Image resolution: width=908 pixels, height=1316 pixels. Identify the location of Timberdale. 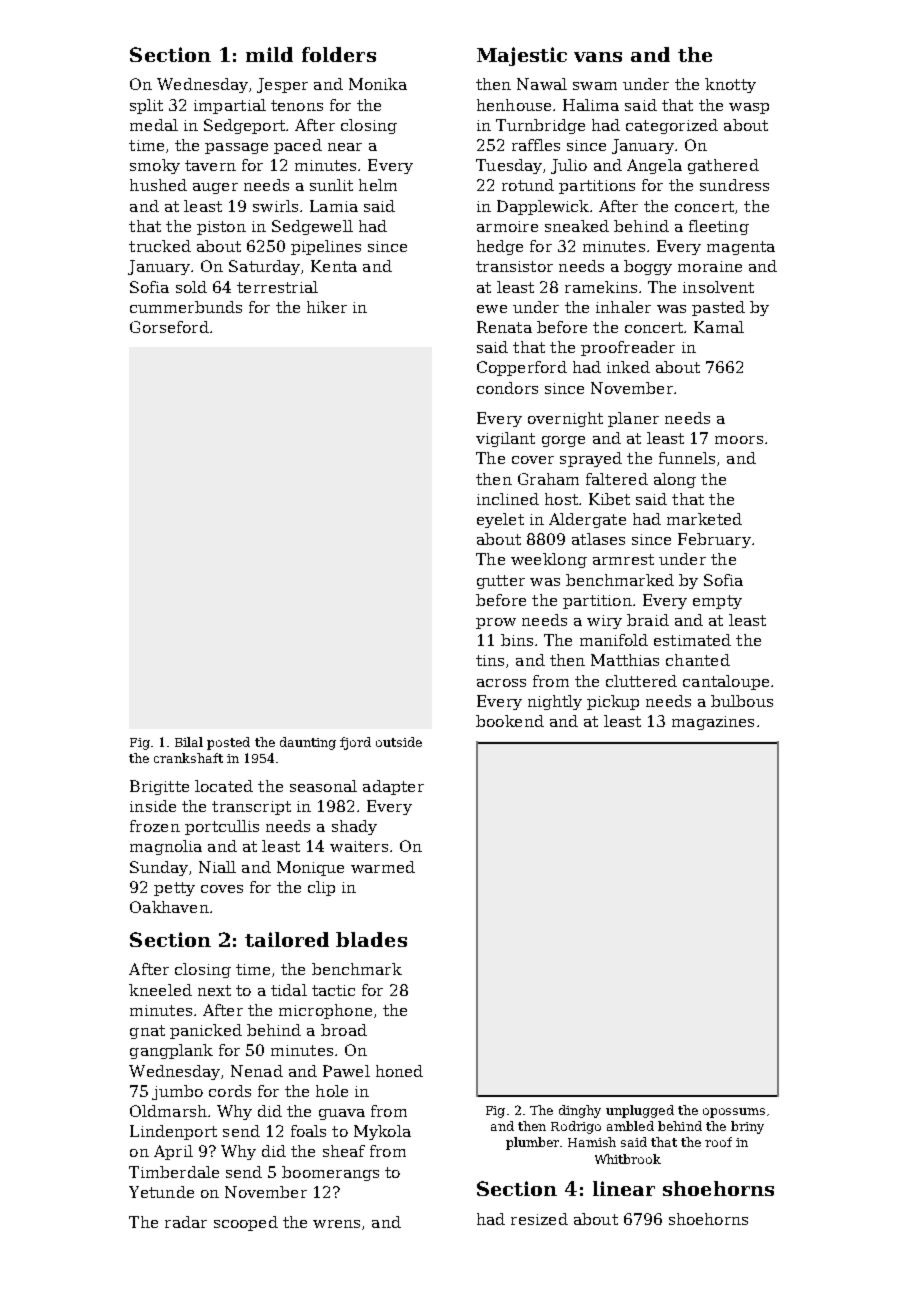
(174, 1172).
